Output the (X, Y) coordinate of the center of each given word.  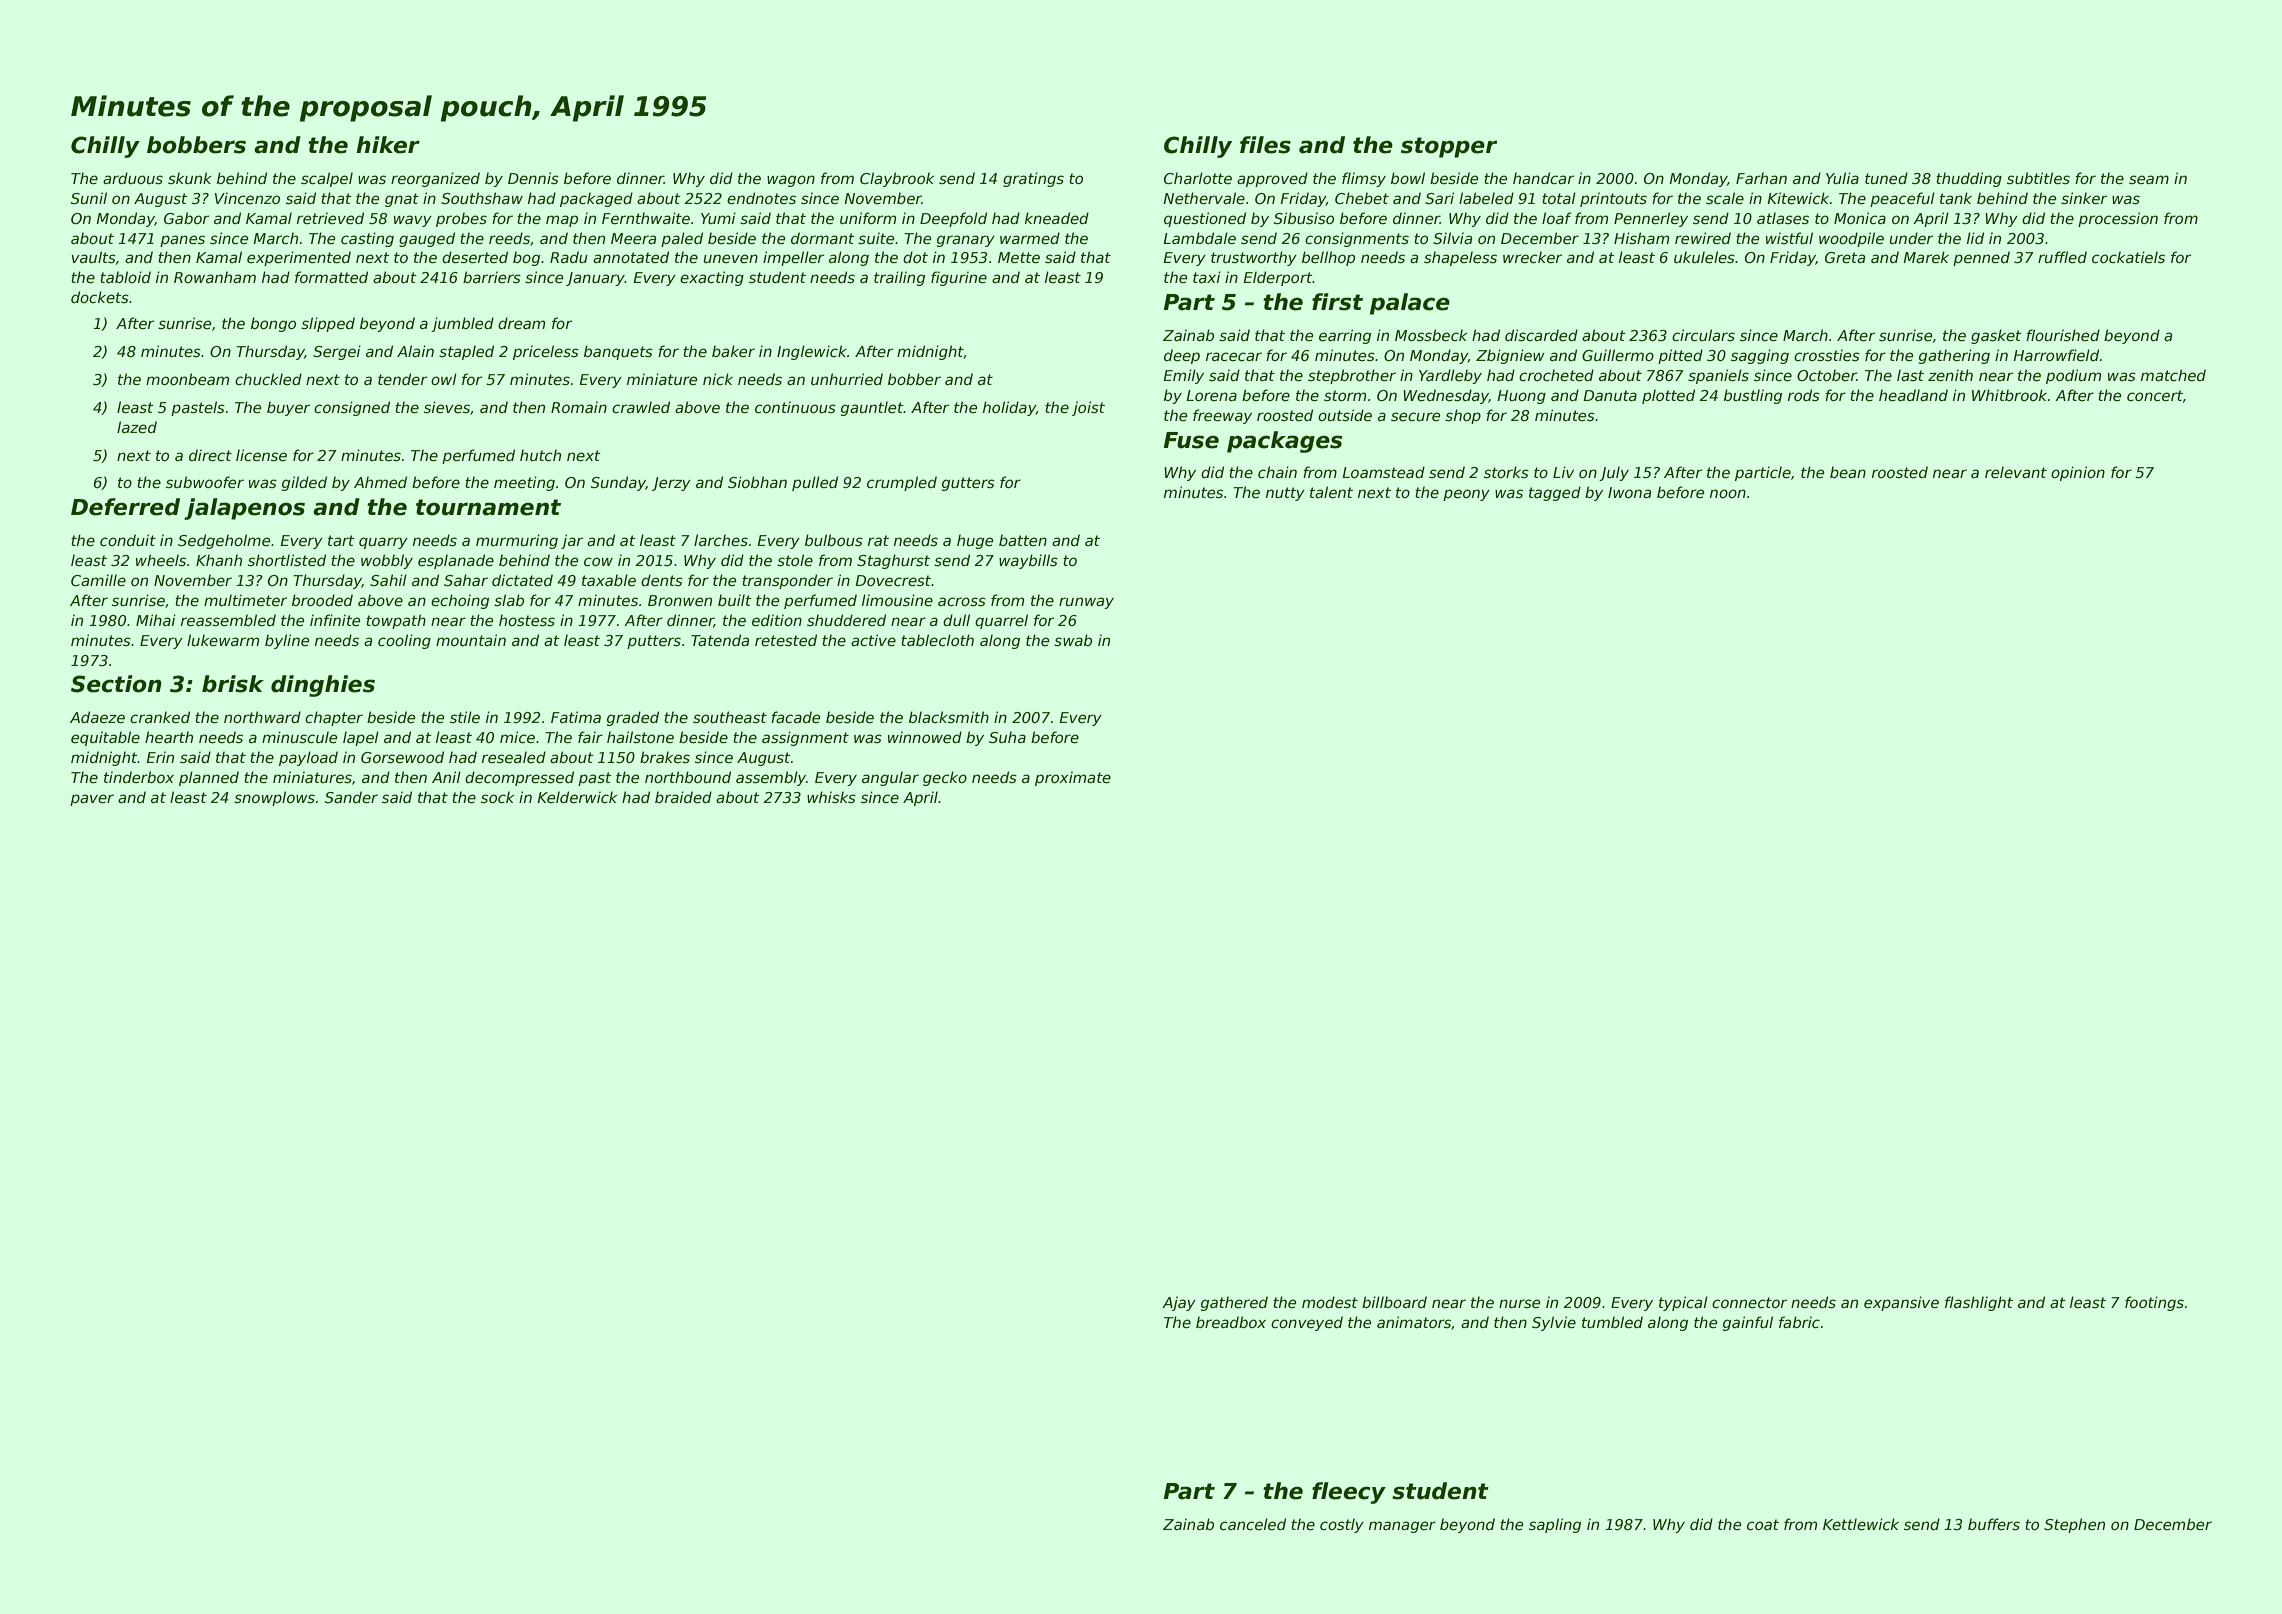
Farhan (1761, 178)
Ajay (1179, 1303)
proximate (1073, 778)
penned (1981, 258)
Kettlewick (1861, 1524)
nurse (1519, 1303)
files (1265, 145)
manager (1402, 1527)
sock (497, 797)
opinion (2078, 473)
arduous (133, 178)
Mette (1019, 257)
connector (1749, 1302)
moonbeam (187, 379)
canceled (1253, 1524)
